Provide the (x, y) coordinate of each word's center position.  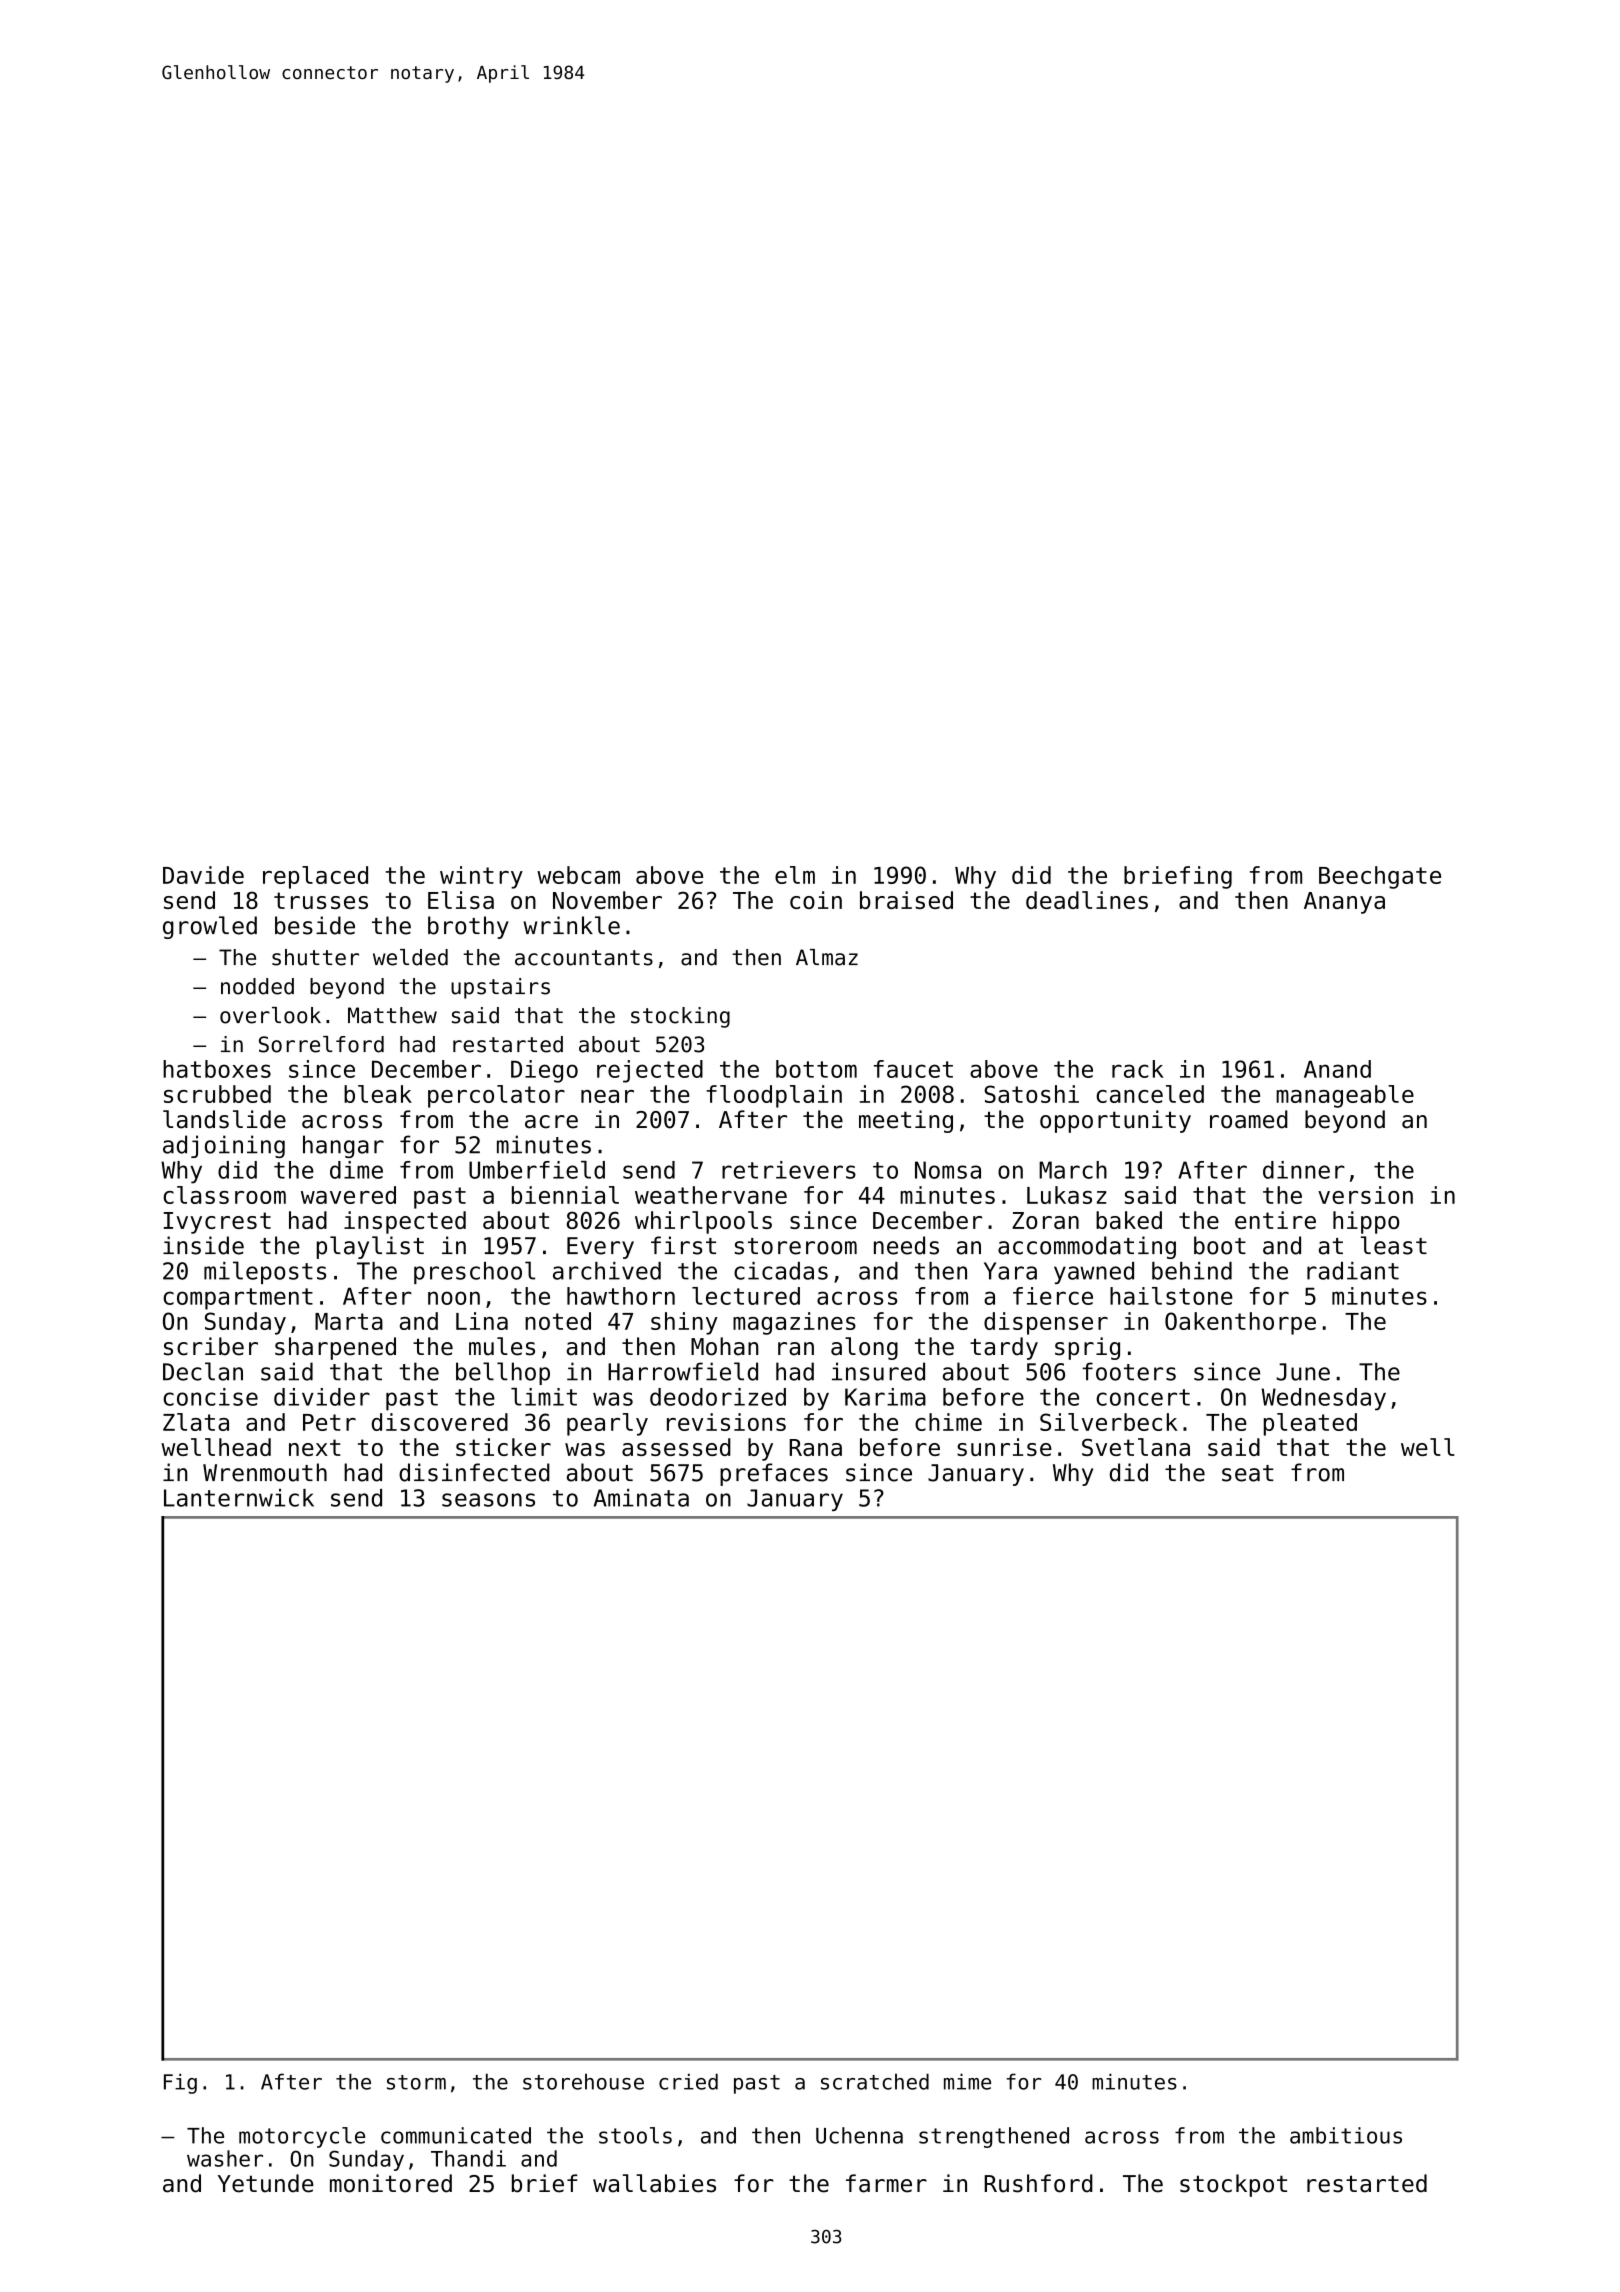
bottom (816, 1069)
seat (1248, 1473)
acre (551, 1122)
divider (322, 1397)
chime (948, 1422)
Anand (1337, 1069)
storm (416, 2082)
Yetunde (266, 2183)
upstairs (500, 988)
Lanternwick (239, 1498)
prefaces (774, 1474)
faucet (913, 1069)
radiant (1353, 1271)
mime (967, 2081)
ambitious (1346, 2135)
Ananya (1344, 903)
